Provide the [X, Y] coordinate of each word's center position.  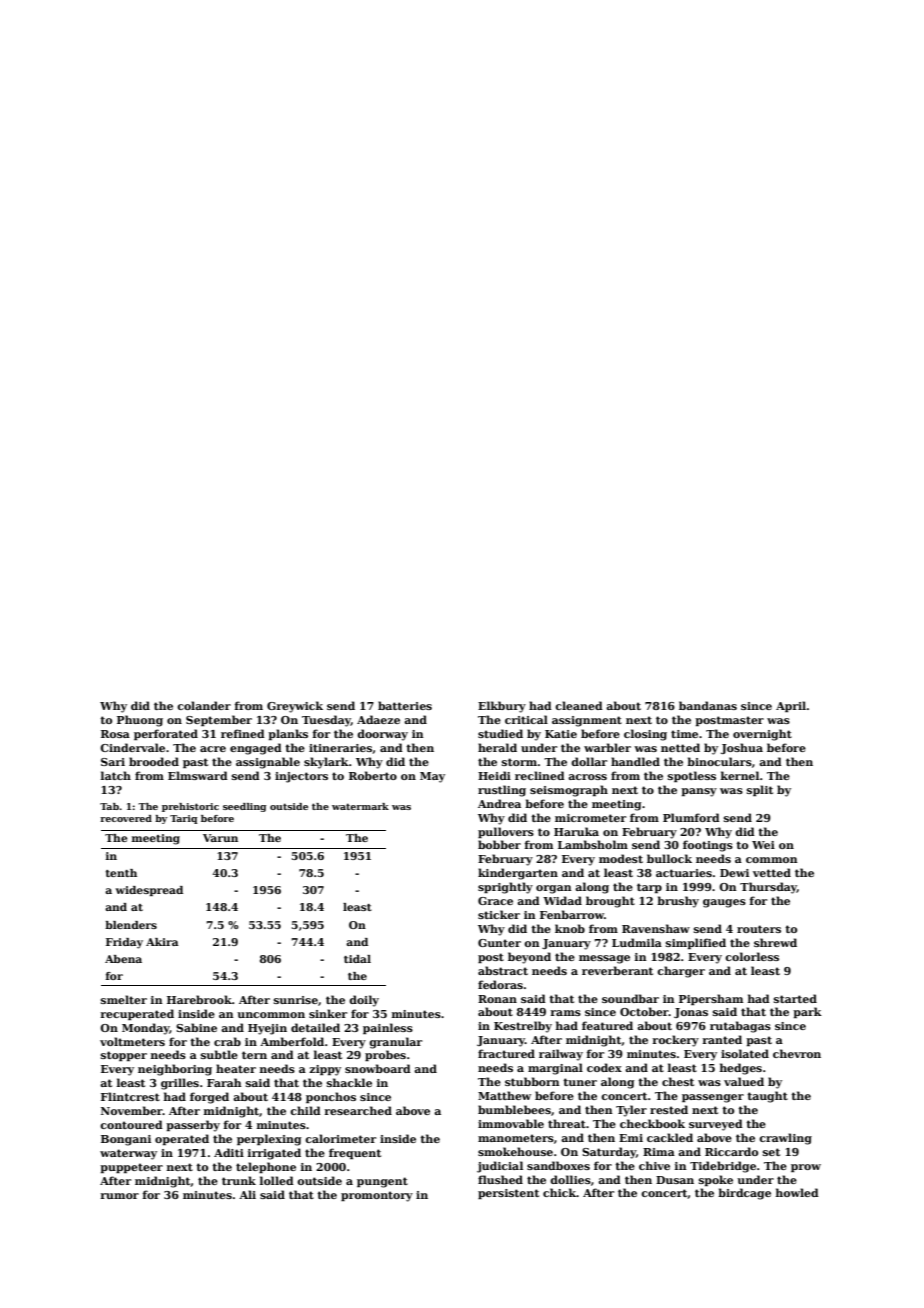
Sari [113, 762]
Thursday [768, 888]
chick [560, 1192]
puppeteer [131, 1168]
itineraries [341, 749]
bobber [499, 844]
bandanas [708, 705]
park [807, 1012]
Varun [220, 838]
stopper [124, 1056]
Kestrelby [523, 1027]
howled [797, 1192]
